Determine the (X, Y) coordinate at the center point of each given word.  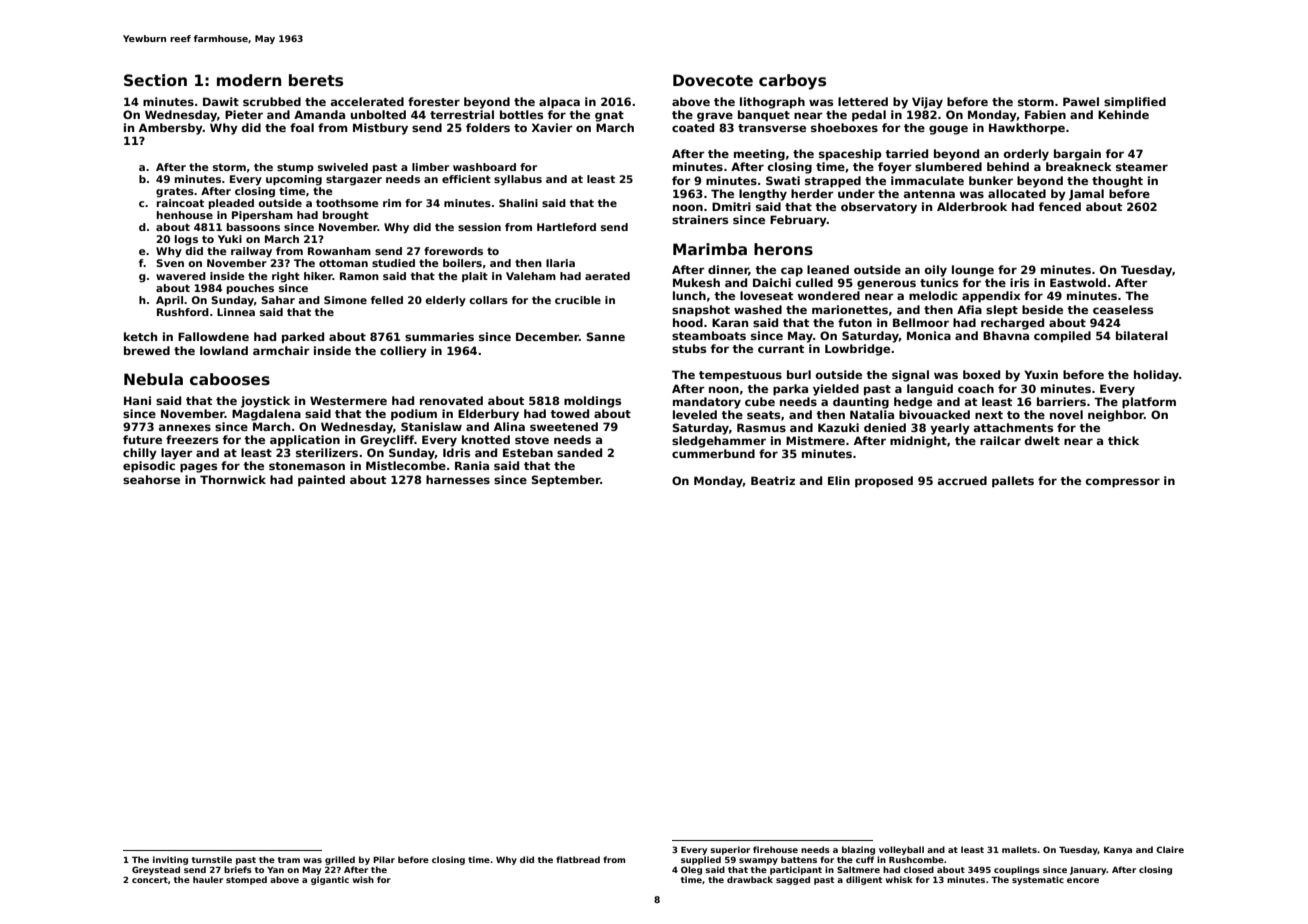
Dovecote (713, 80)
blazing (858, 850)
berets (316, 80)
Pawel (1081, 101)
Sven (170, 263)
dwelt (1042, 440)
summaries (439, 336)
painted (321, 481)
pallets (1013, 482)
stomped (246, 880)
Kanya (1118, 851)
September (566, 481)
